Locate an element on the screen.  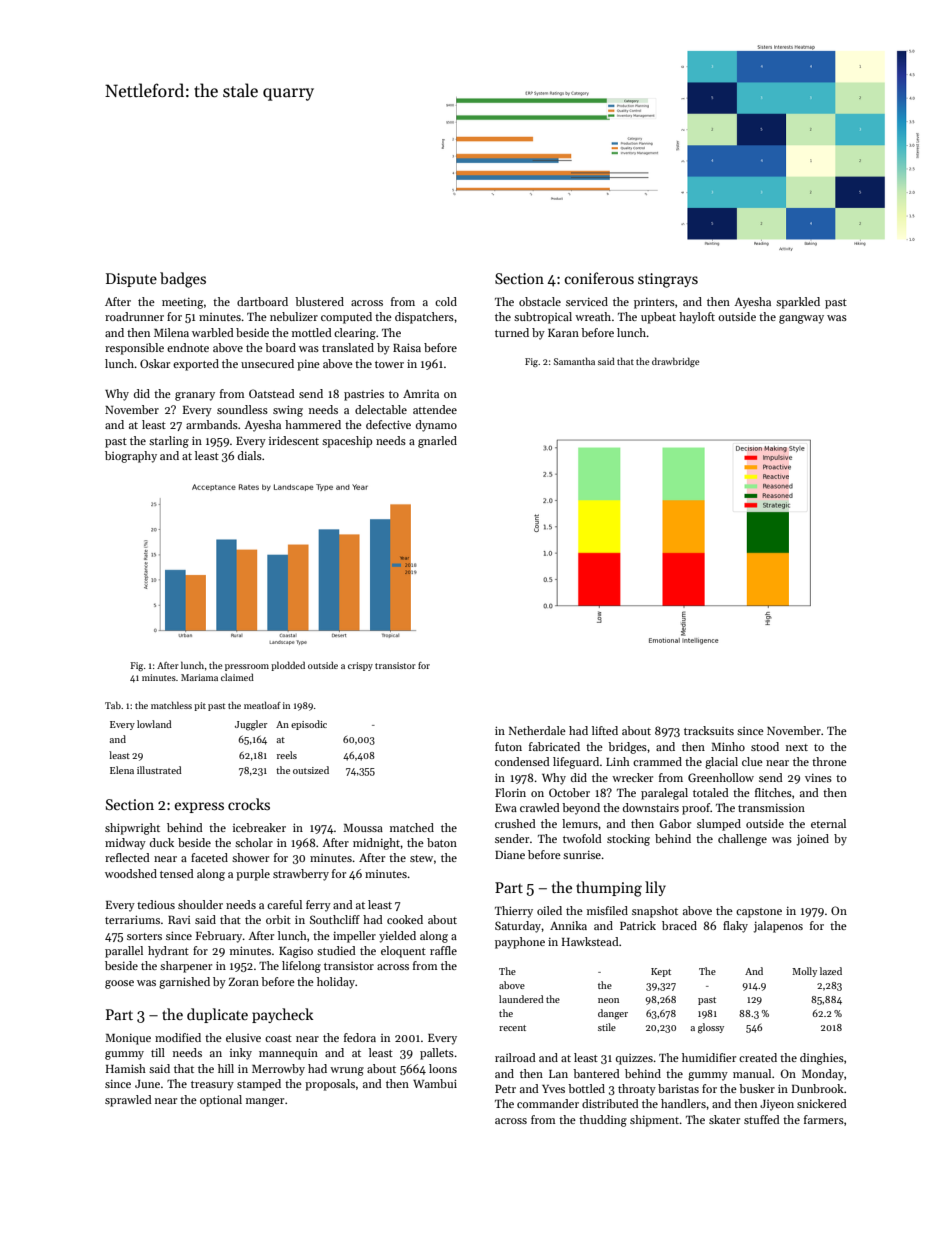
futon is located at coordinates (508, 746).
